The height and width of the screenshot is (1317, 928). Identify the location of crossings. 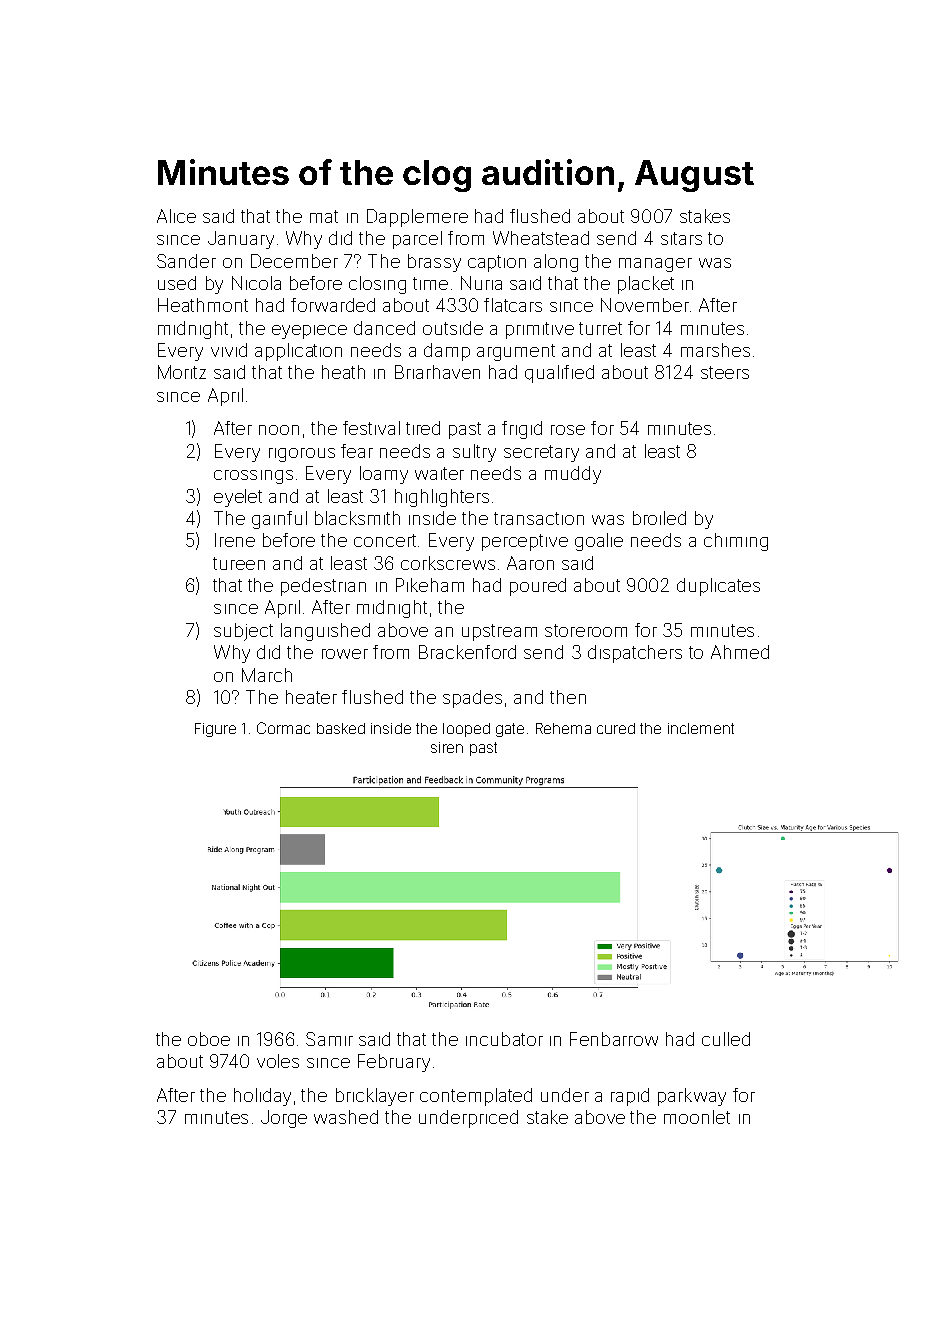
(253, 477).
